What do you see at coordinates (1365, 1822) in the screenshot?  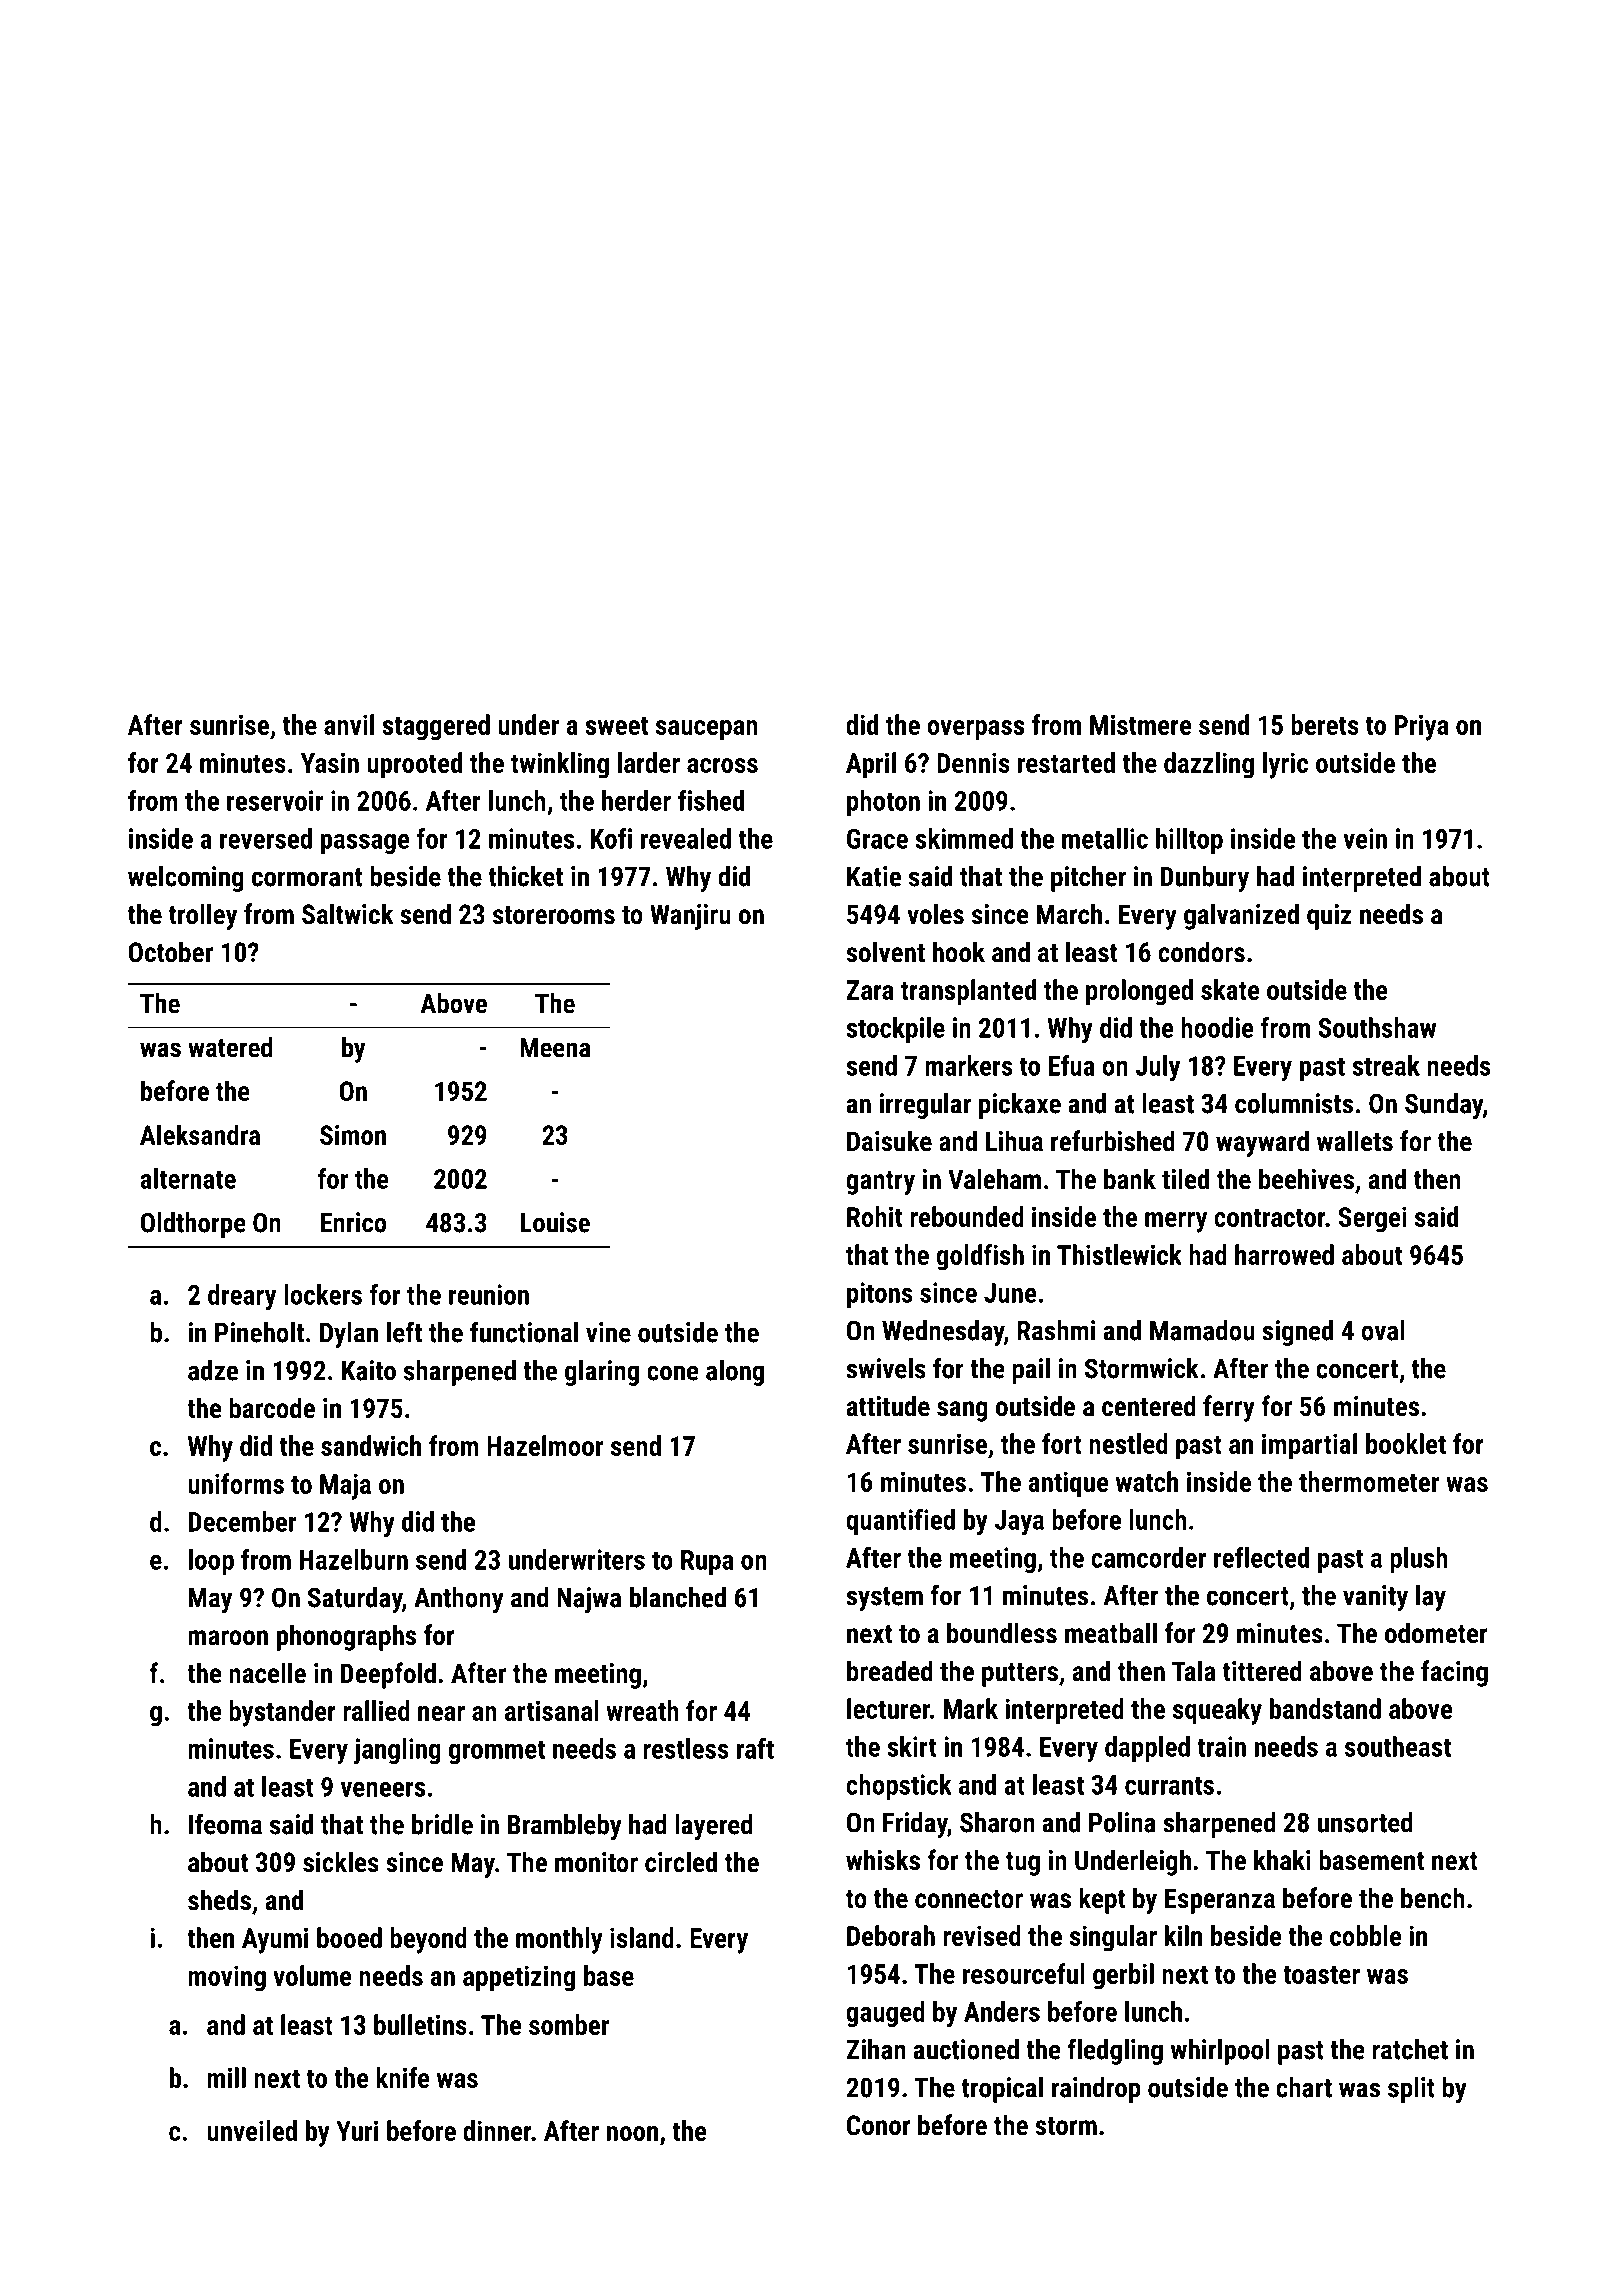 I see `unsorted` at bounding box center [1365, 1822].
